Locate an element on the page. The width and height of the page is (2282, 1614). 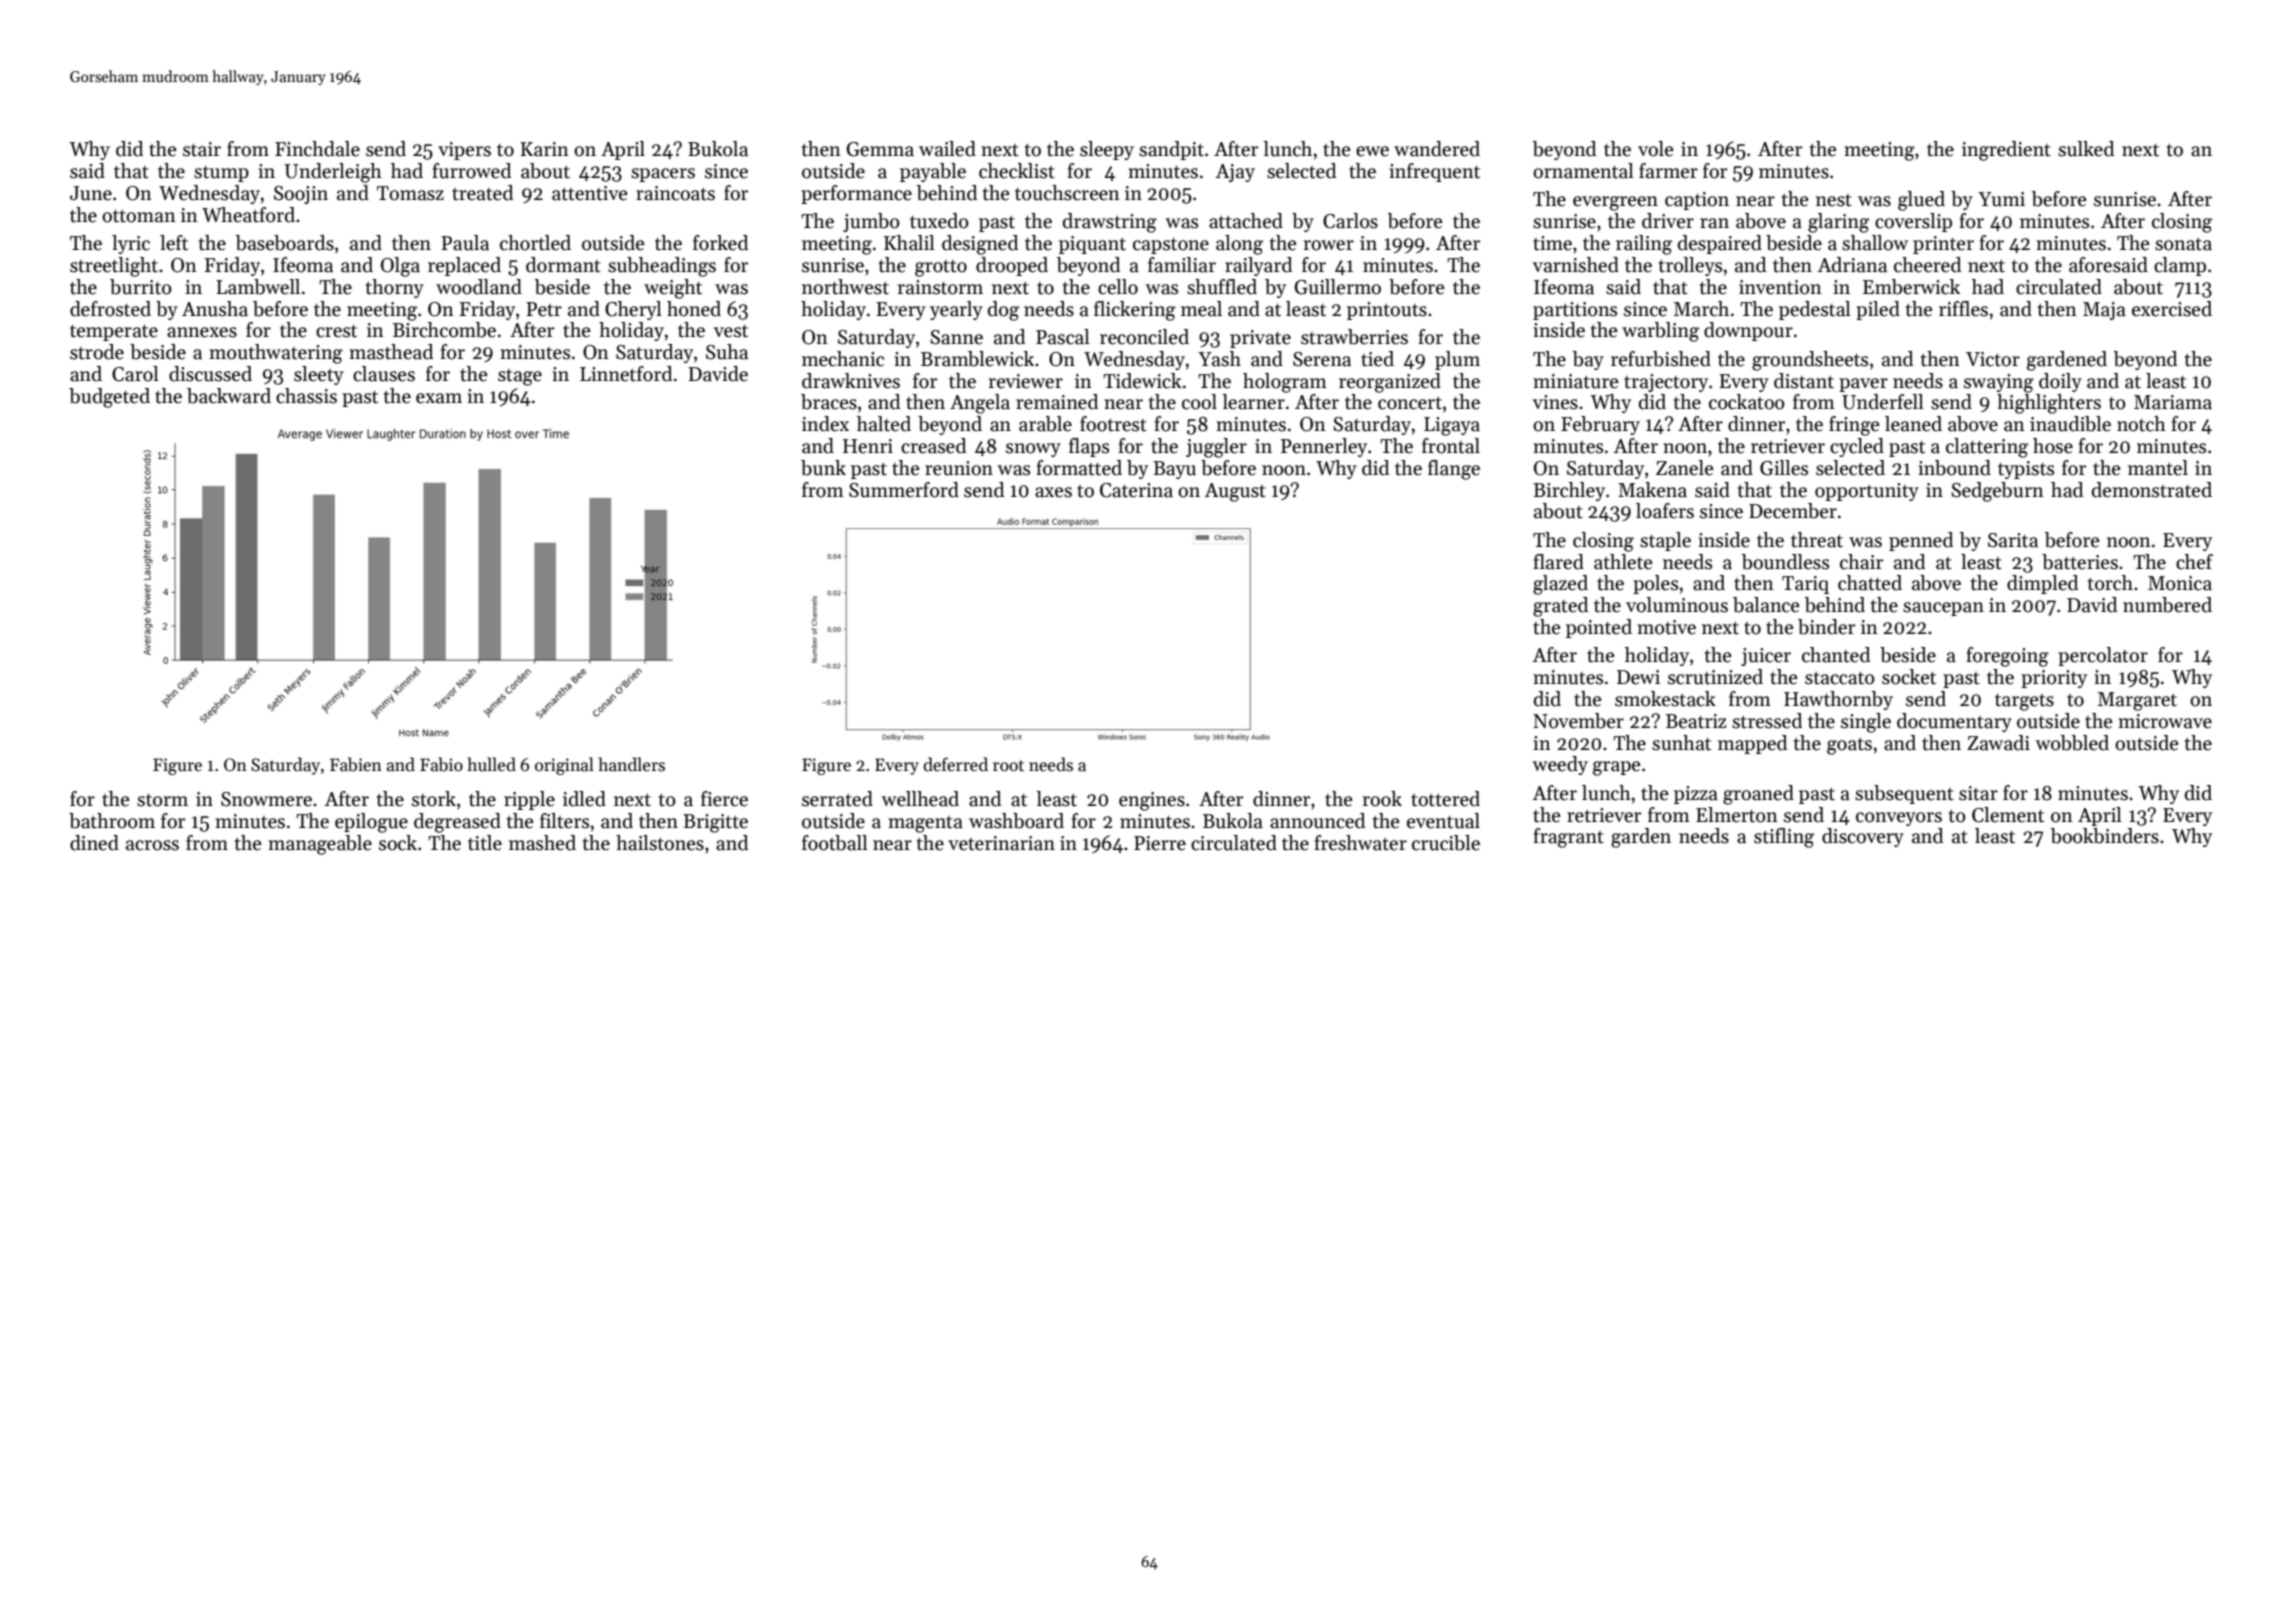
exercised is located at coordinates (2172, 309).
